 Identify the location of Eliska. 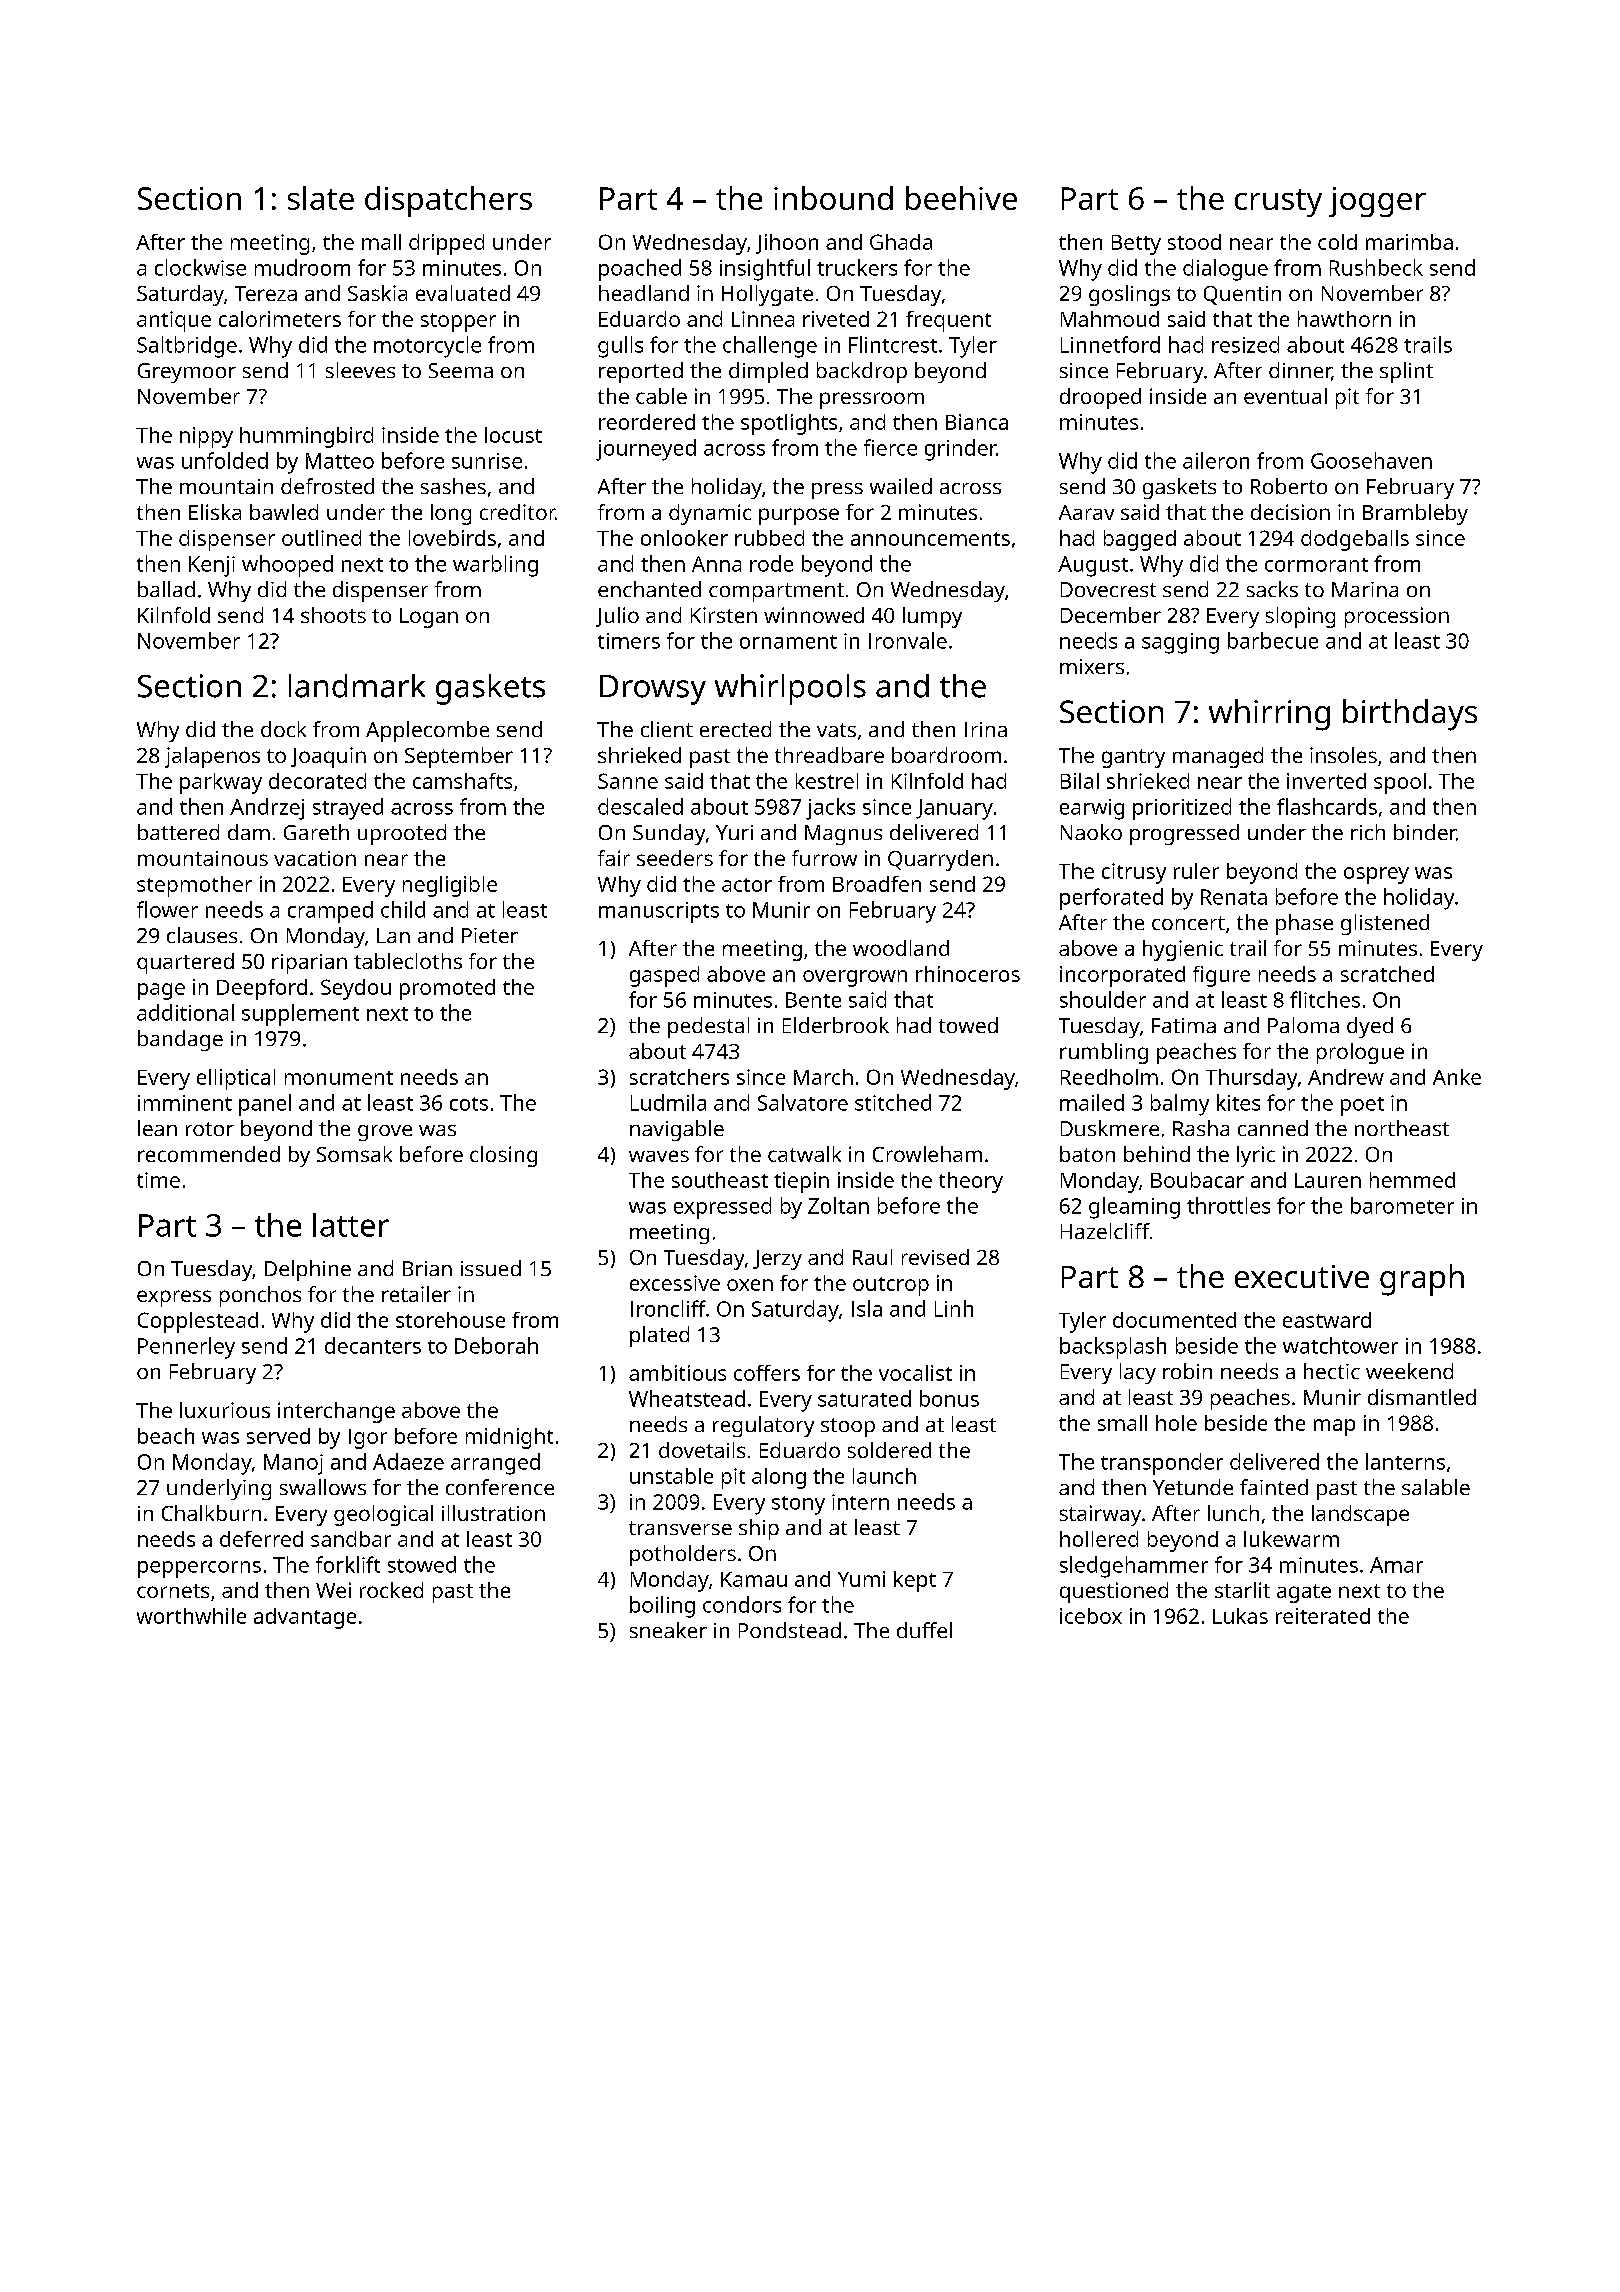
(215, 512).
